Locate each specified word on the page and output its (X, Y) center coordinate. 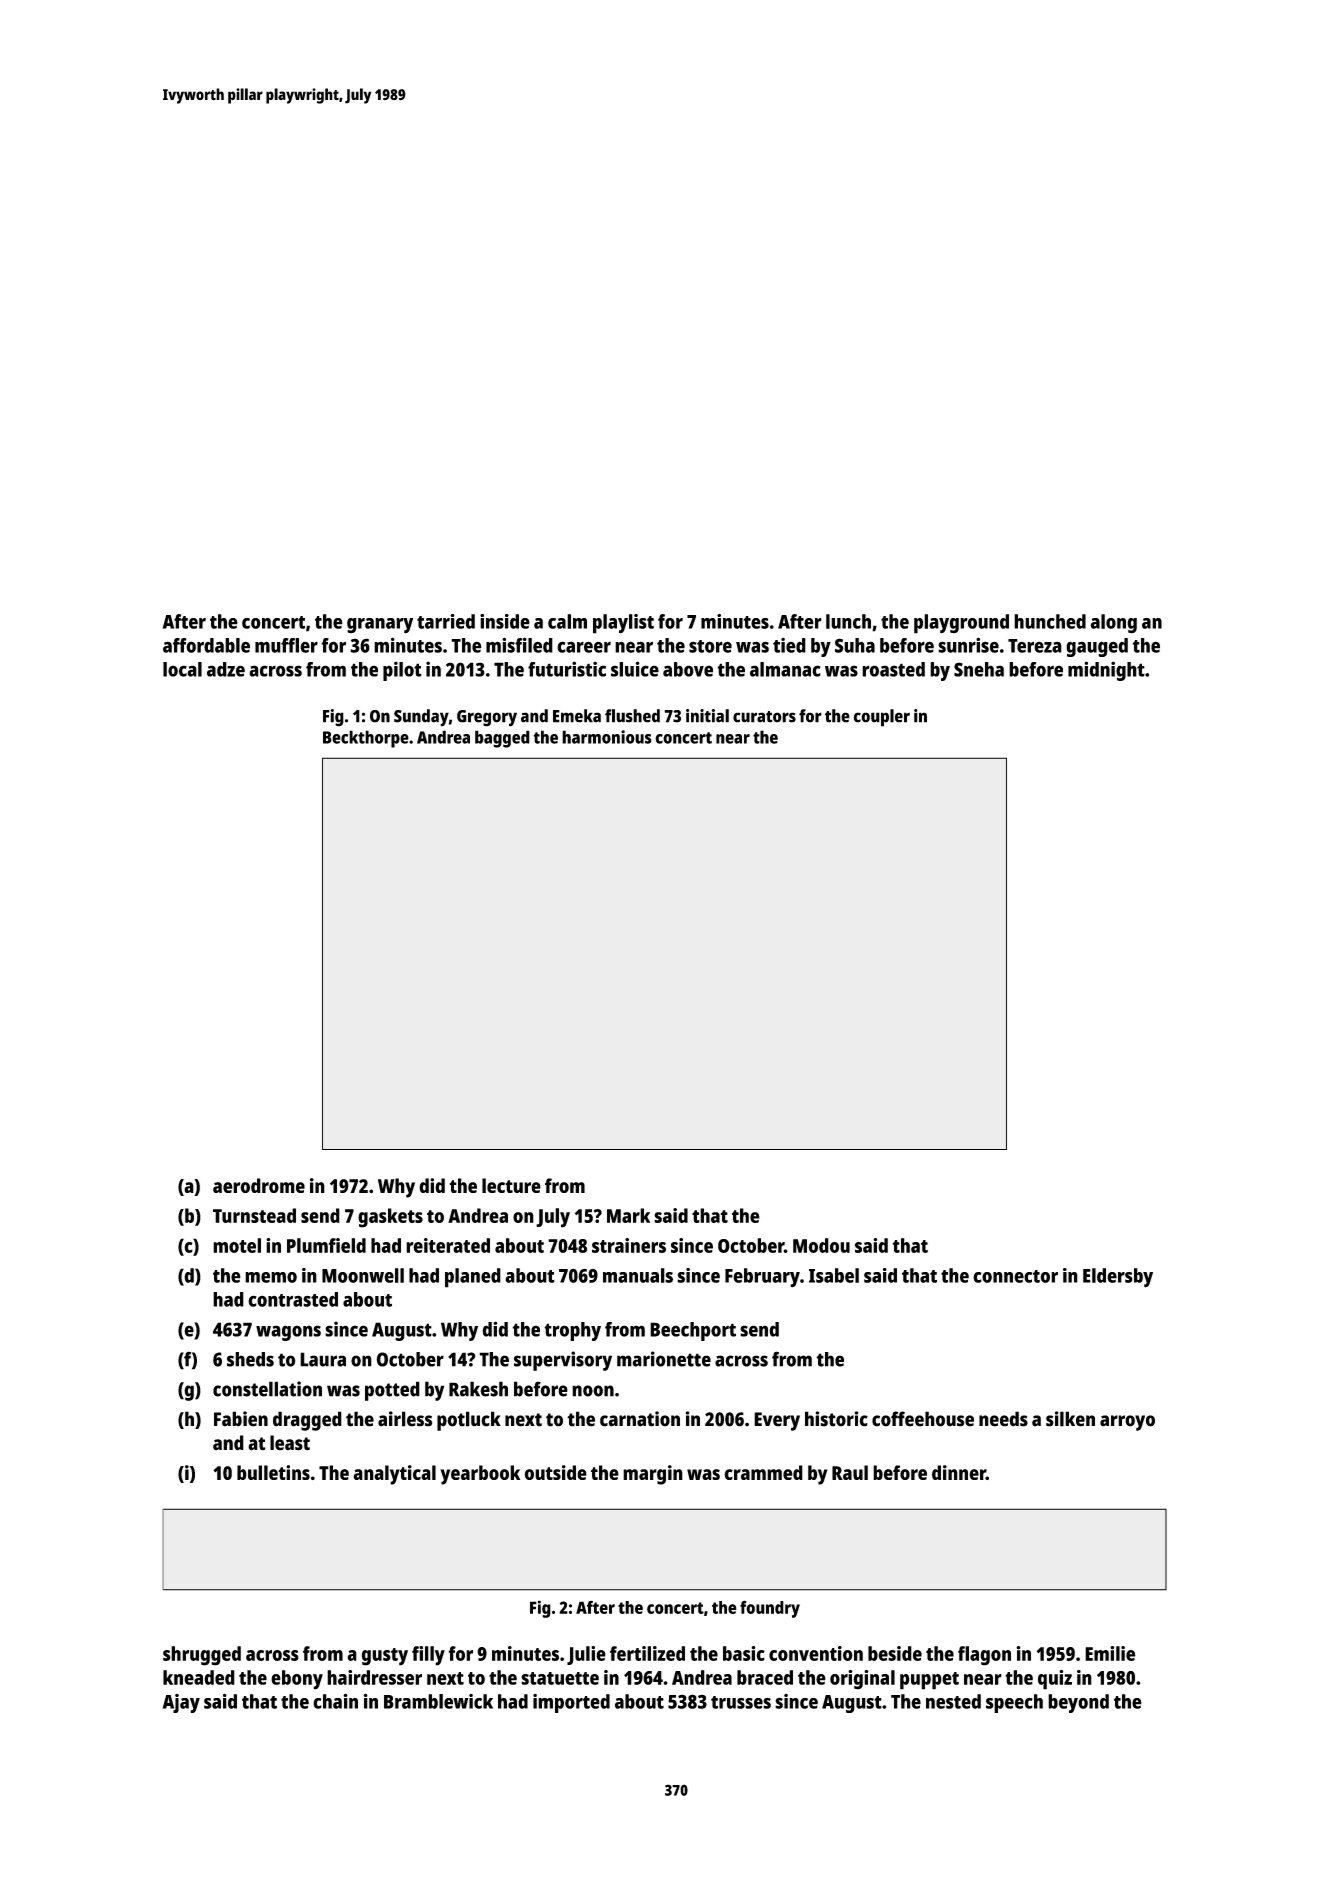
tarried (446, 621)
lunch (848, 621)
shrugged (202, 1656)
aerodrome (259, 1185)
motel (237, 1245)
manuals (638, 1275)
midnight (1106, 671)
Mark (628, 1215)
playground (961, 624)
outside (555, 1472)
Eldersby (1118, 1278)
